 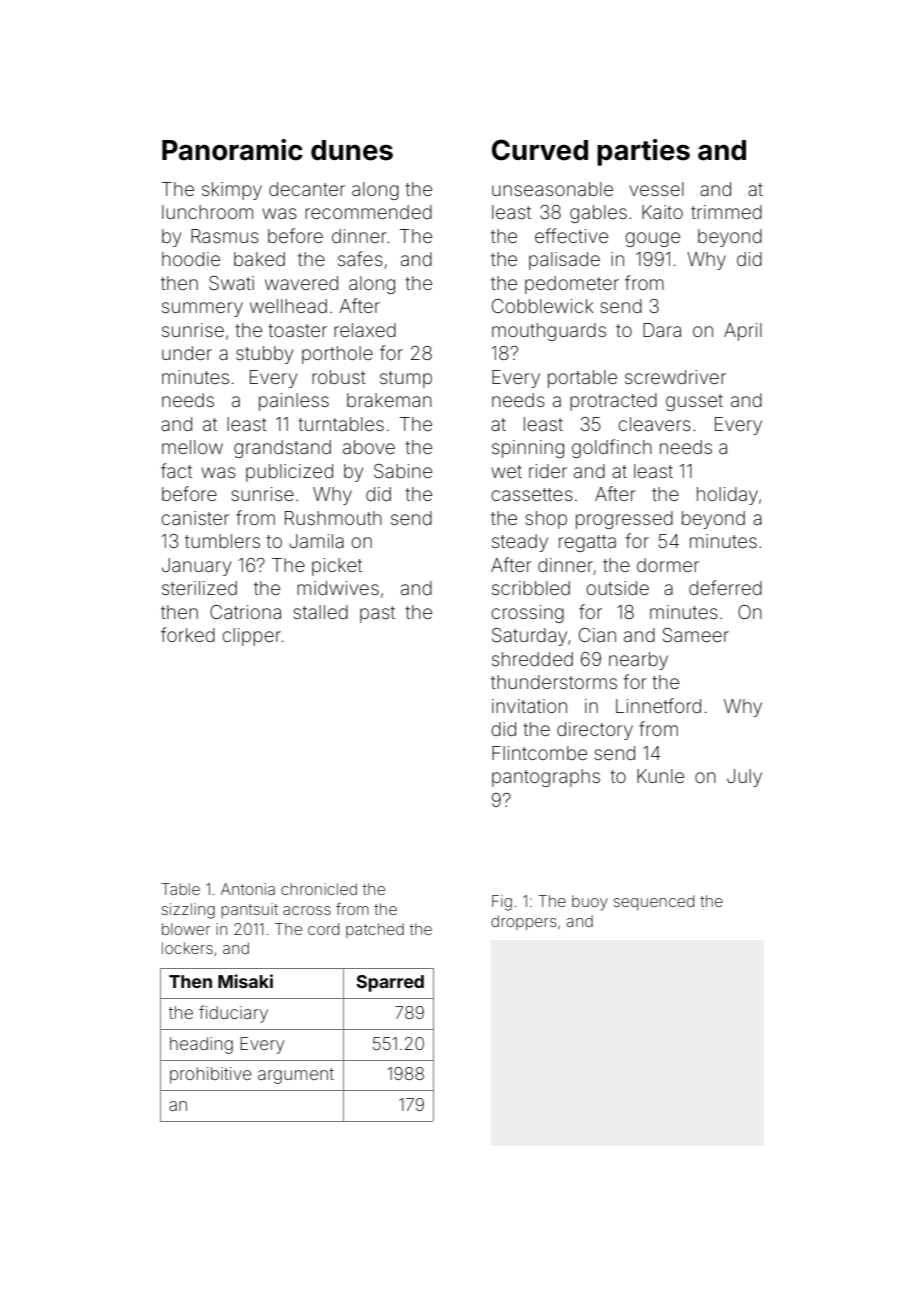 What do you see at coordinates (196, 567) in the screenshot?
I see `January` at bounding box center [196, 567].
